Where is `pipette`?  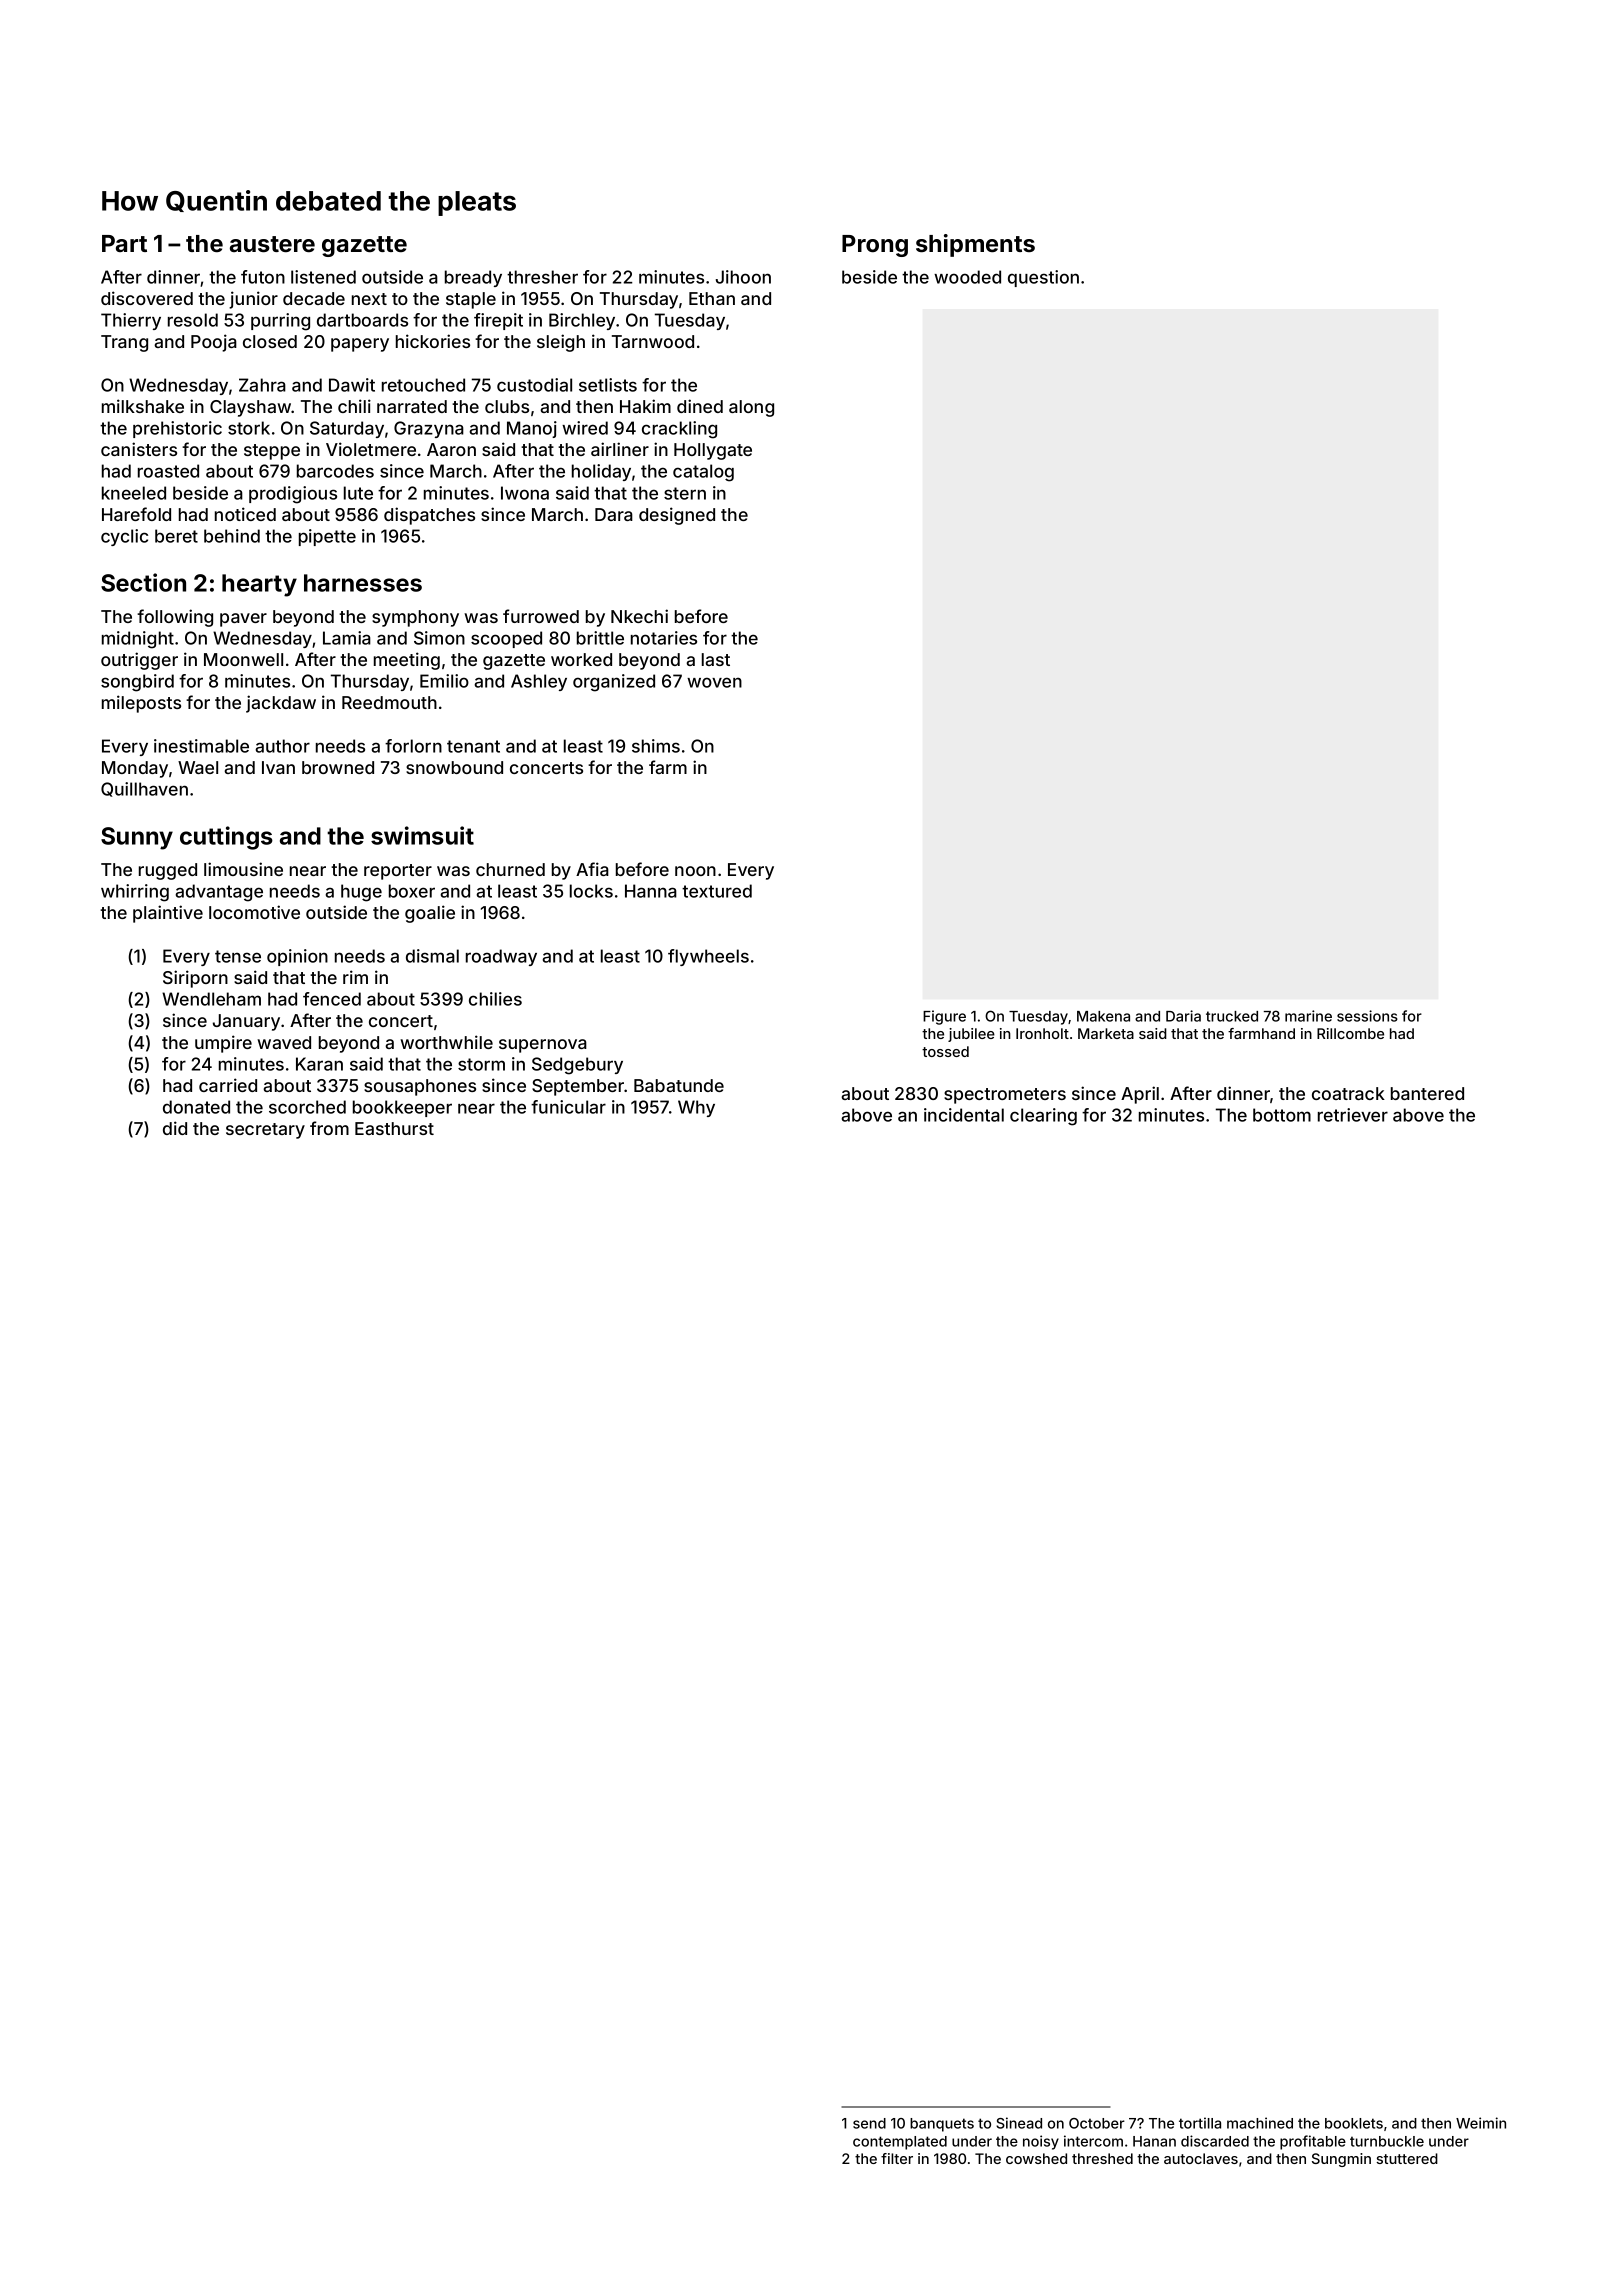
pipette is located at coordinates (327, 537).
